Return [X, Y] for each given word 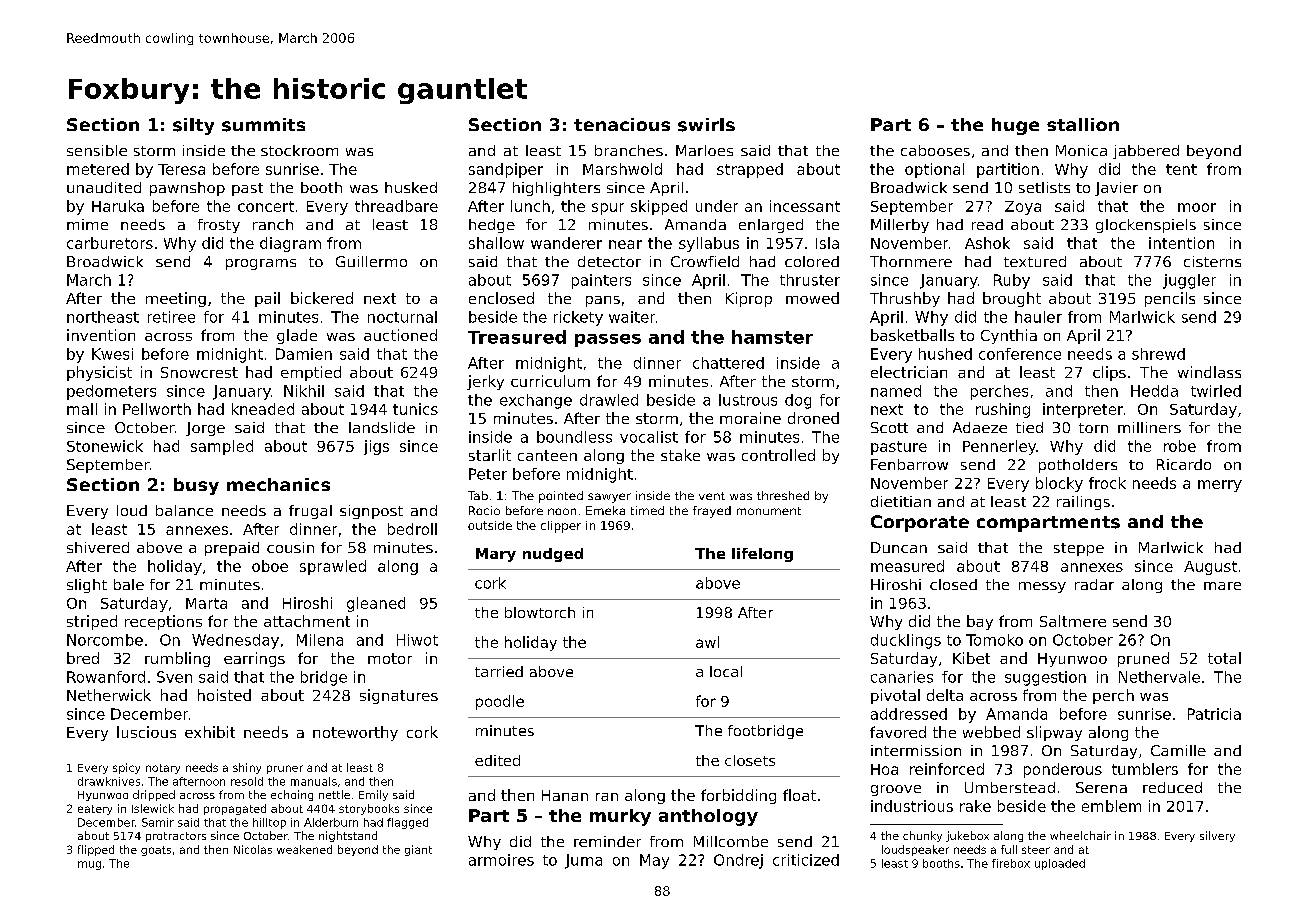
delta [945, 695]
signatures [399, 696]
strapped [750, 170]
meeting [176, 299]
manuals [314, 781]
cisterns [1212, 261]
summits [263, 125]
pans [603, 301]
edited [497, 760]
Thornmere [911, 261]
